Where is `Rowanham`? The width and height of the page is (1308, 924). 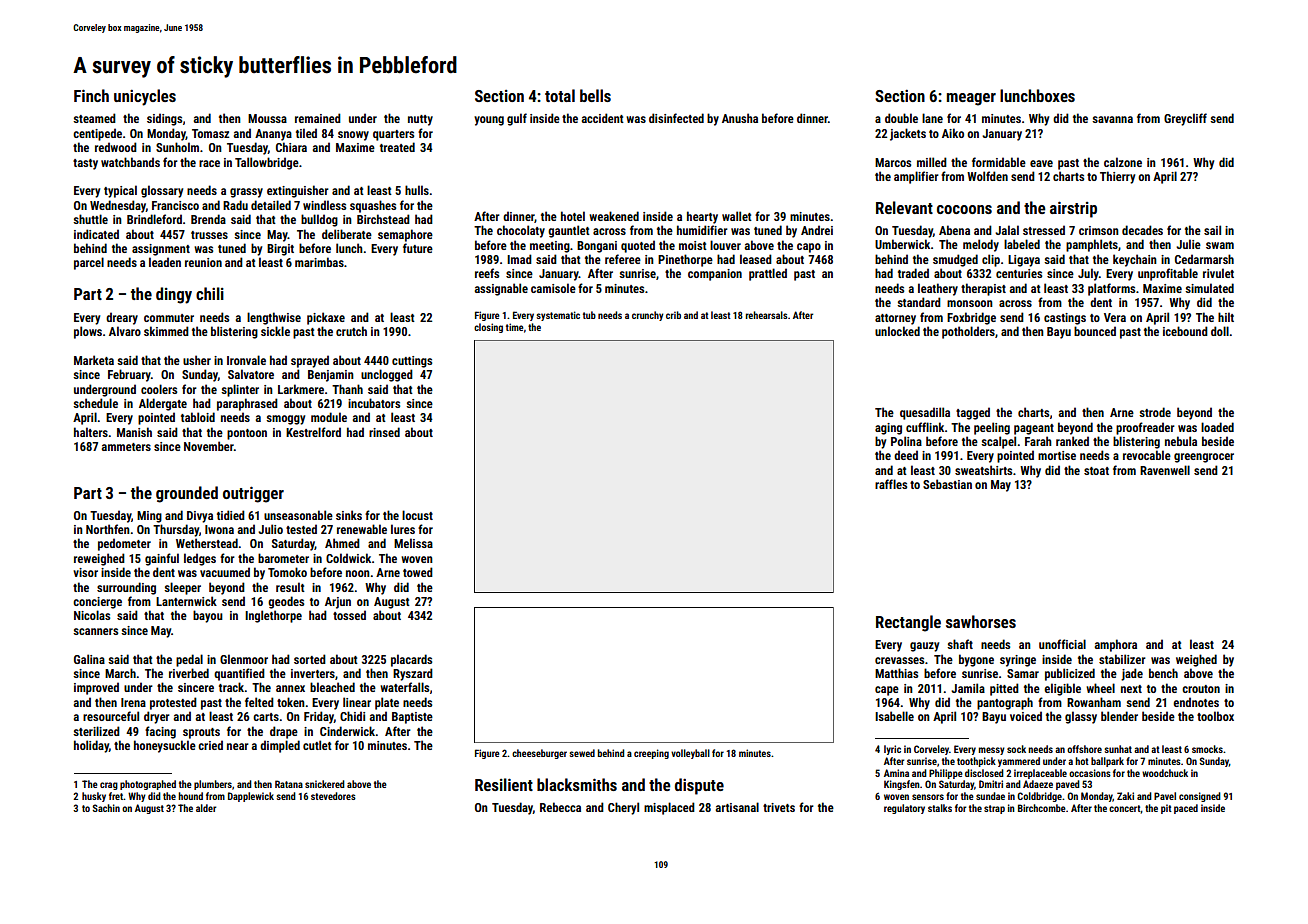 Rowanham is located at coordinates (1094, 702).
